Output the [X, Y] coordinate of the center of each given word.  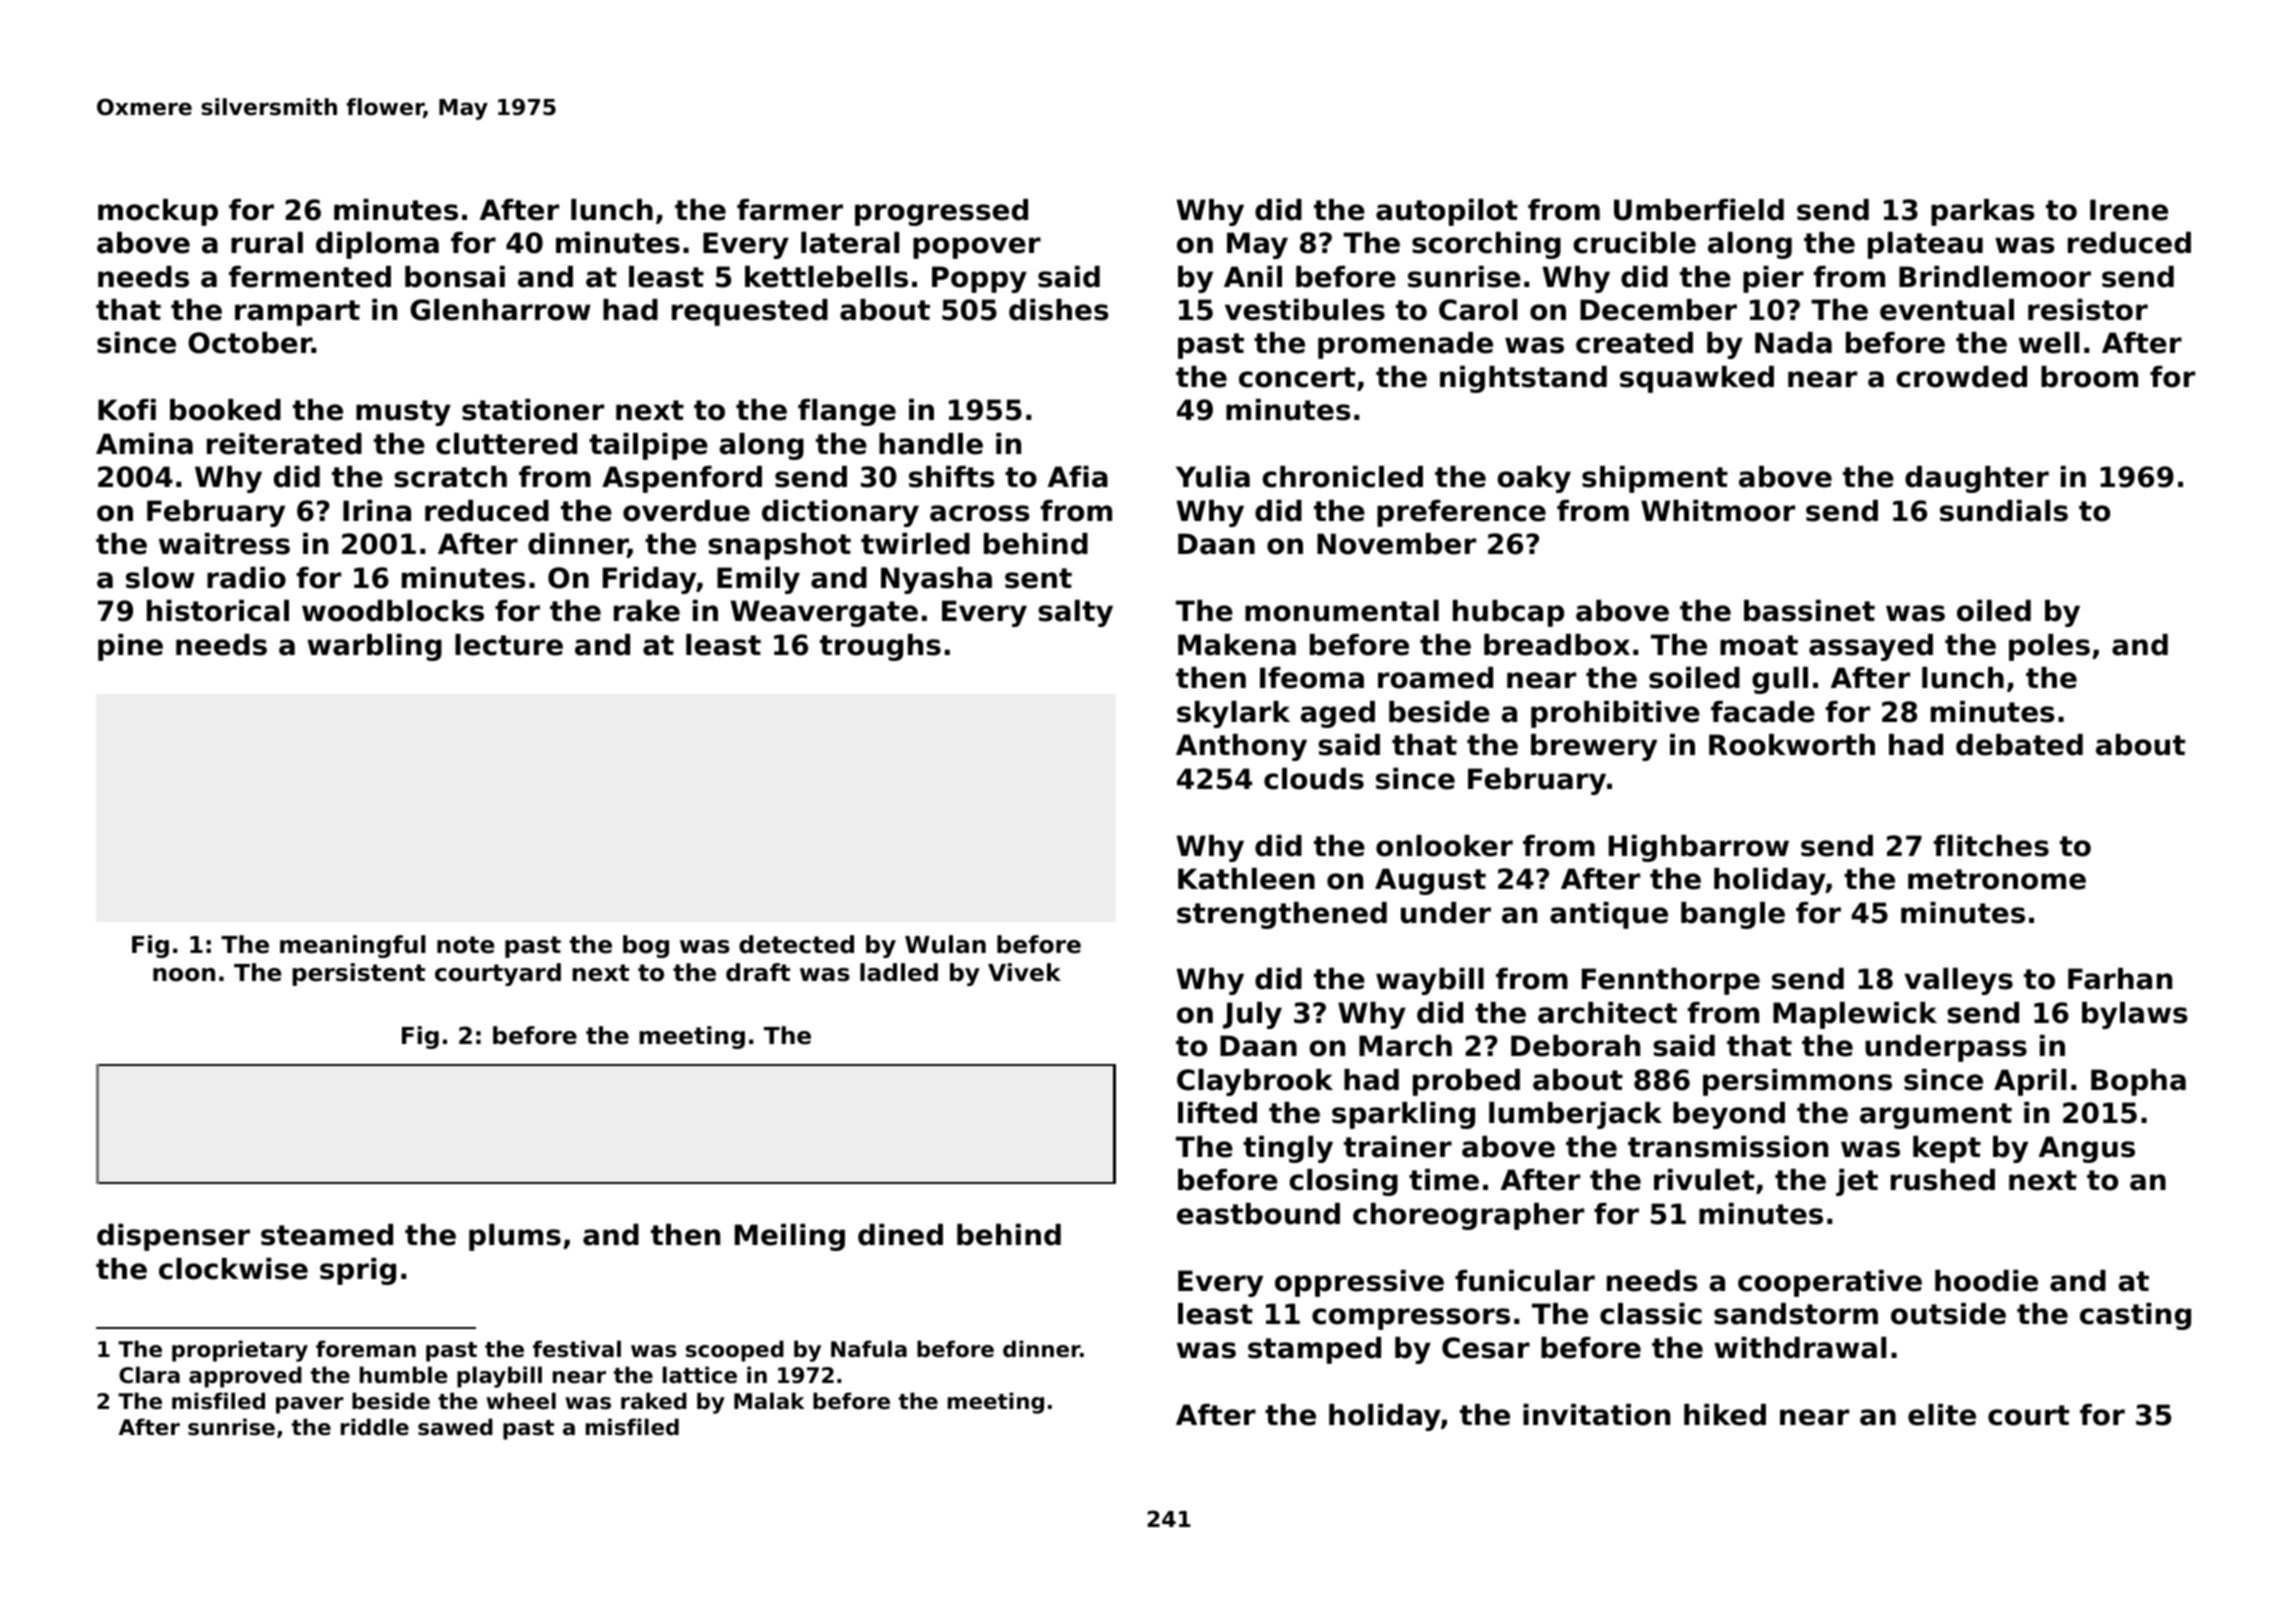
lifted [1217, 1113]
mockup [158, 212]
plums [515, 1237]
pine [130, 647]
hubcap [1508, 613]
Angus [2087, 1149]
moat [1759, 645]
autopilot [1447, 212]
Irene [2129, 210]
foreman [366, 1349]
